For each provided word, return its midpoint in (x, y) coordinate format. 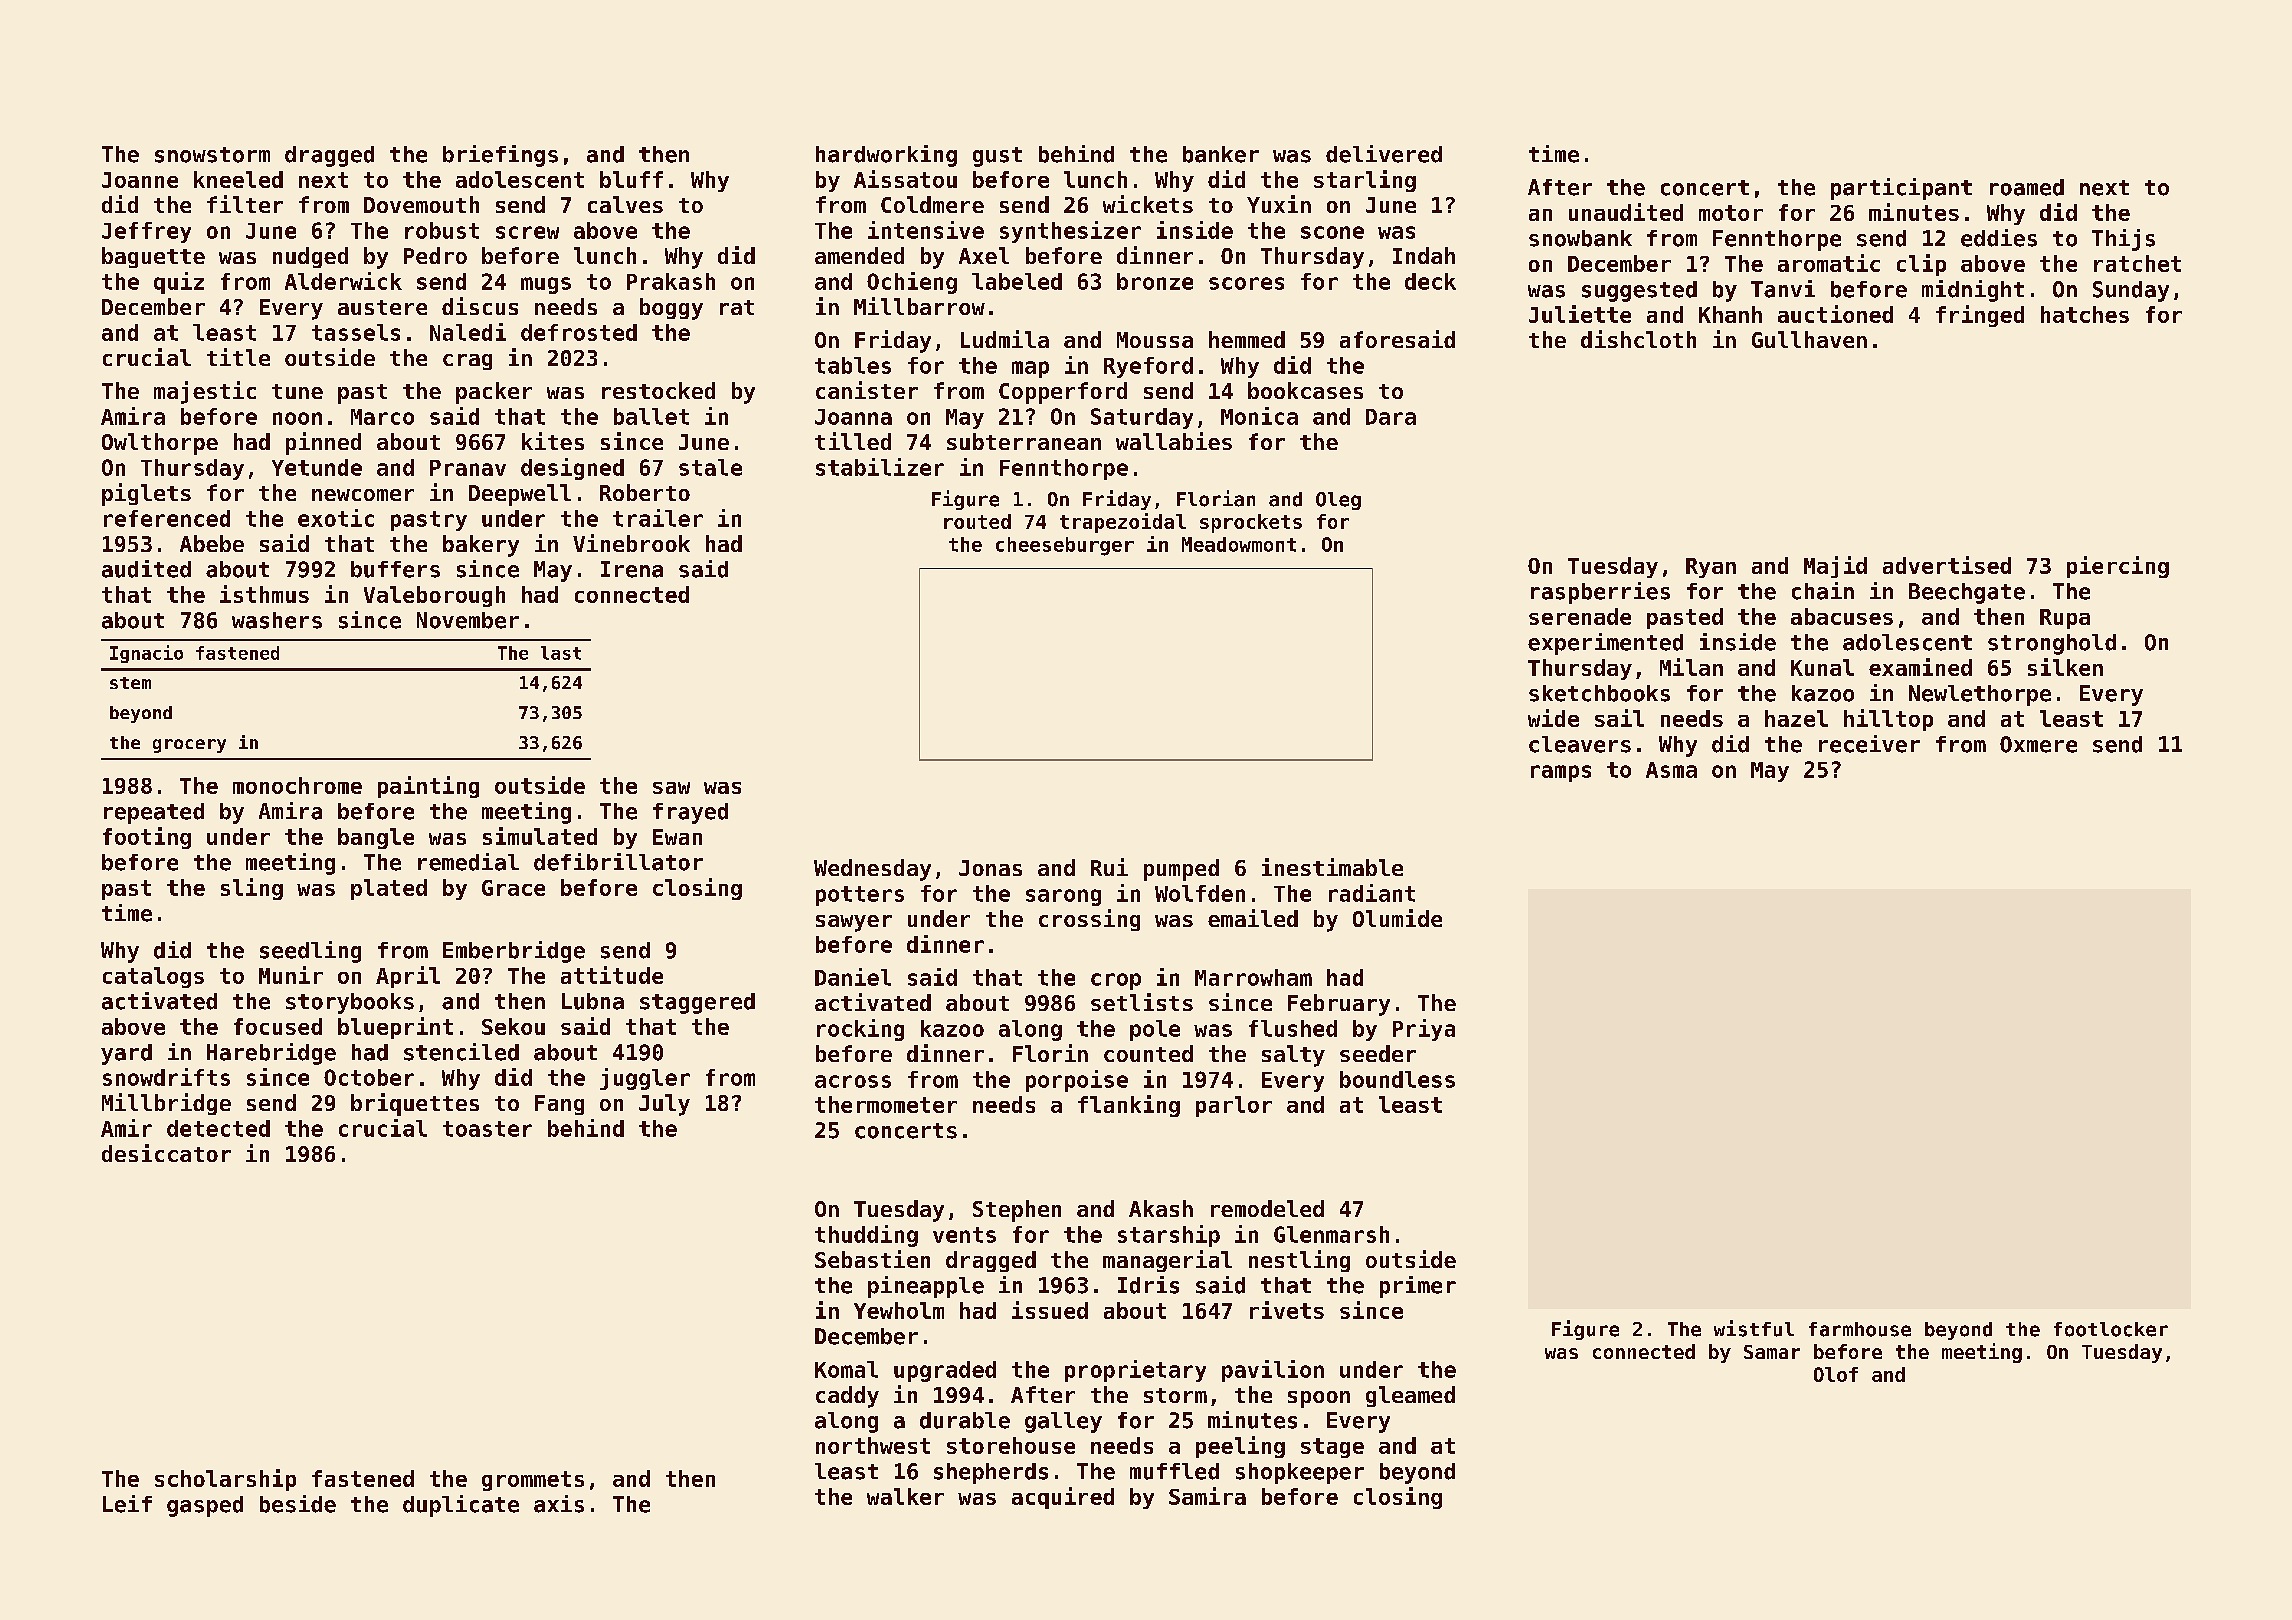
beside (298, 1504)
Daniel (853, 977)
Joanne (140, 180)
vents (964, 1235)
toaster (487, 1129)
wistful (1754, 1328)
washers (277, 620)
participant (1901, 189)
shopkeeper (1300, 1473)
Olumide (1397, 918)
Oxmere (2038, 744)
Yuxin (1279, 204)
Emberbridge (514, 952)
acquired (1063, 1498)
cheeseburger (1065, 546)
